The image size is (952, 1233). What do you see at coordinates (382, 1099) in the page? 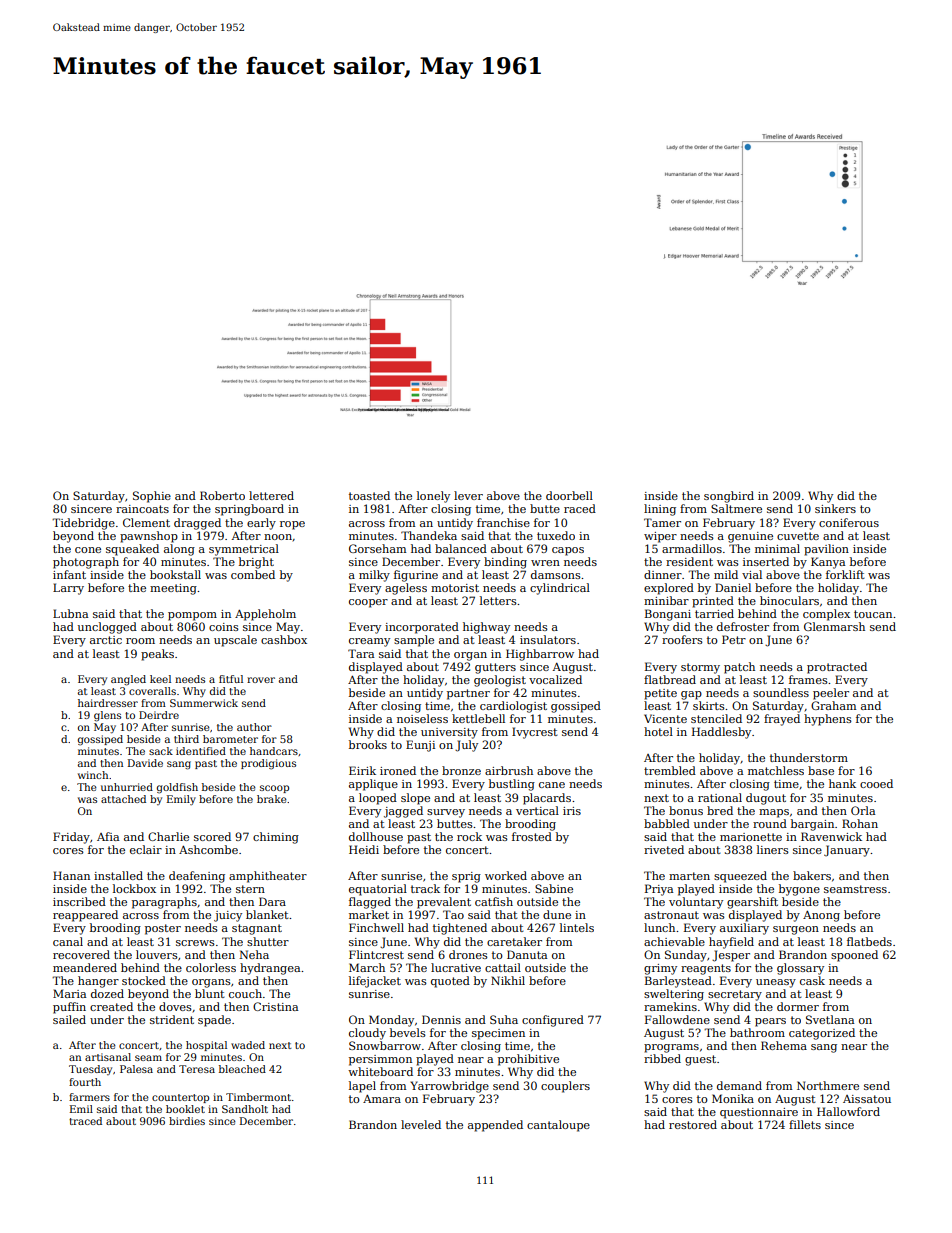
I see `Amara` at bounding box center [382, 1099].
